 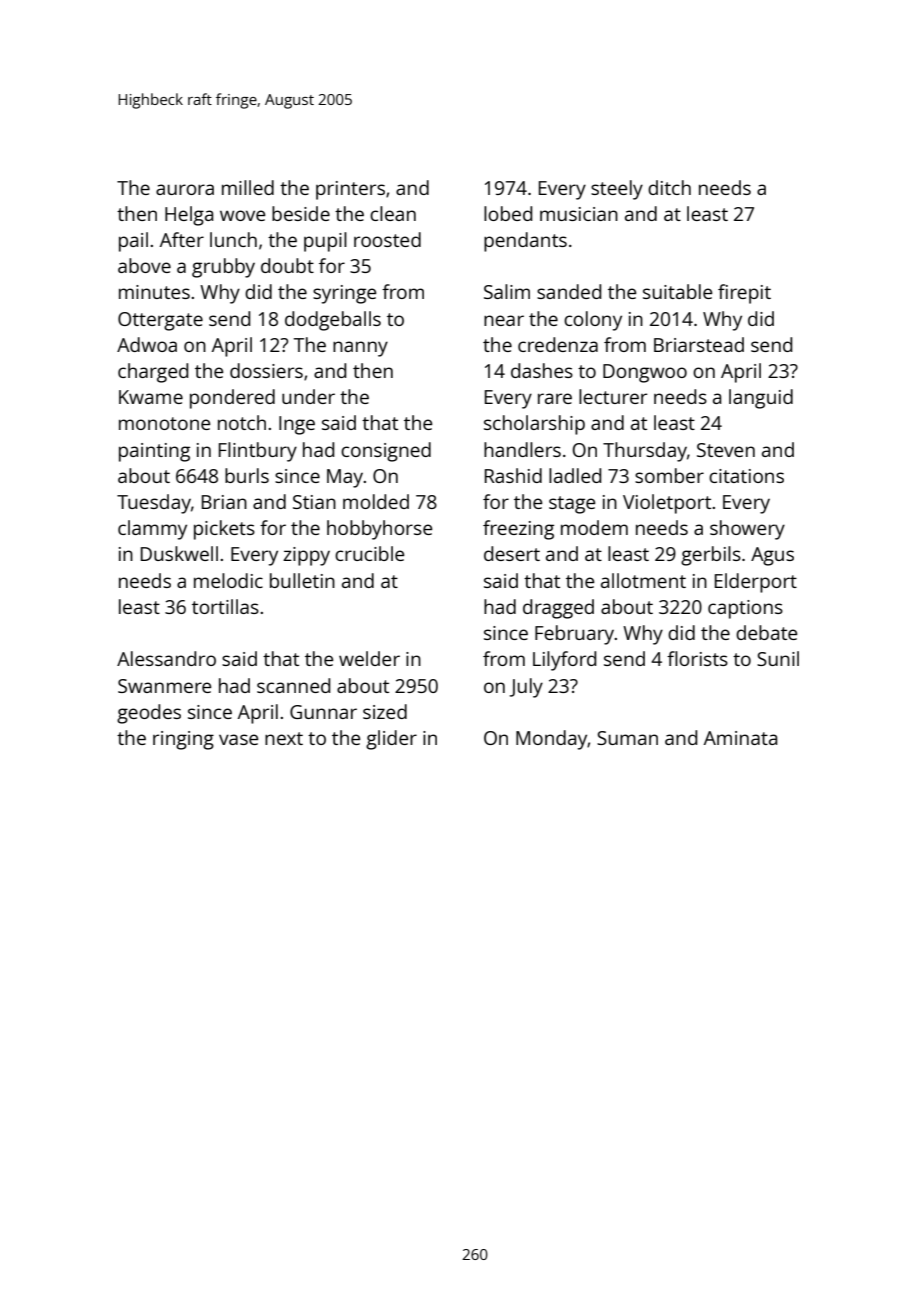 What do you see at coordinates (744, 294) in the image?
I see `firepit` at bounding box center [744, 294].
